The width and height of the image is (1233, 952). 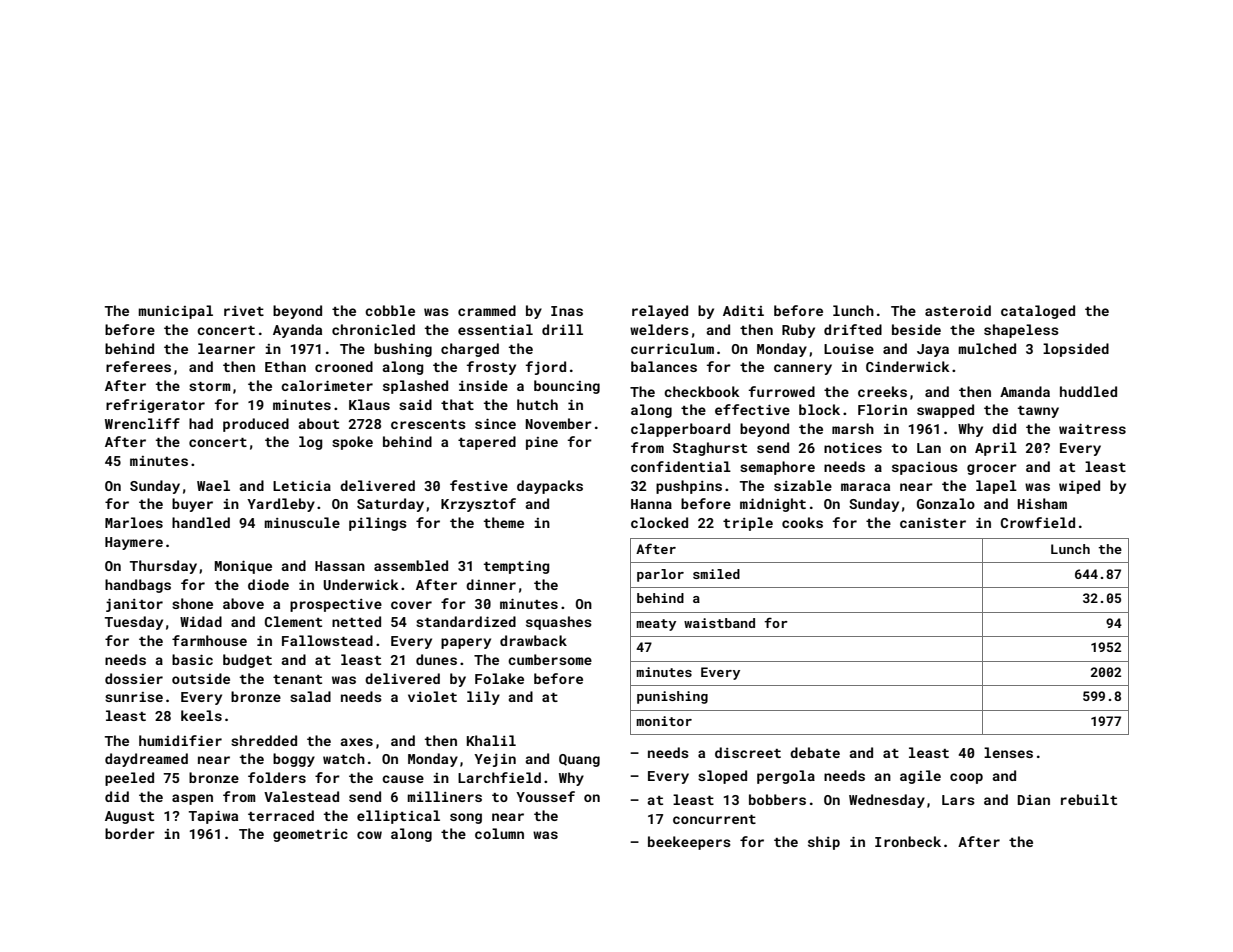 I want to click on Wael, so click(x=213, y=485).
